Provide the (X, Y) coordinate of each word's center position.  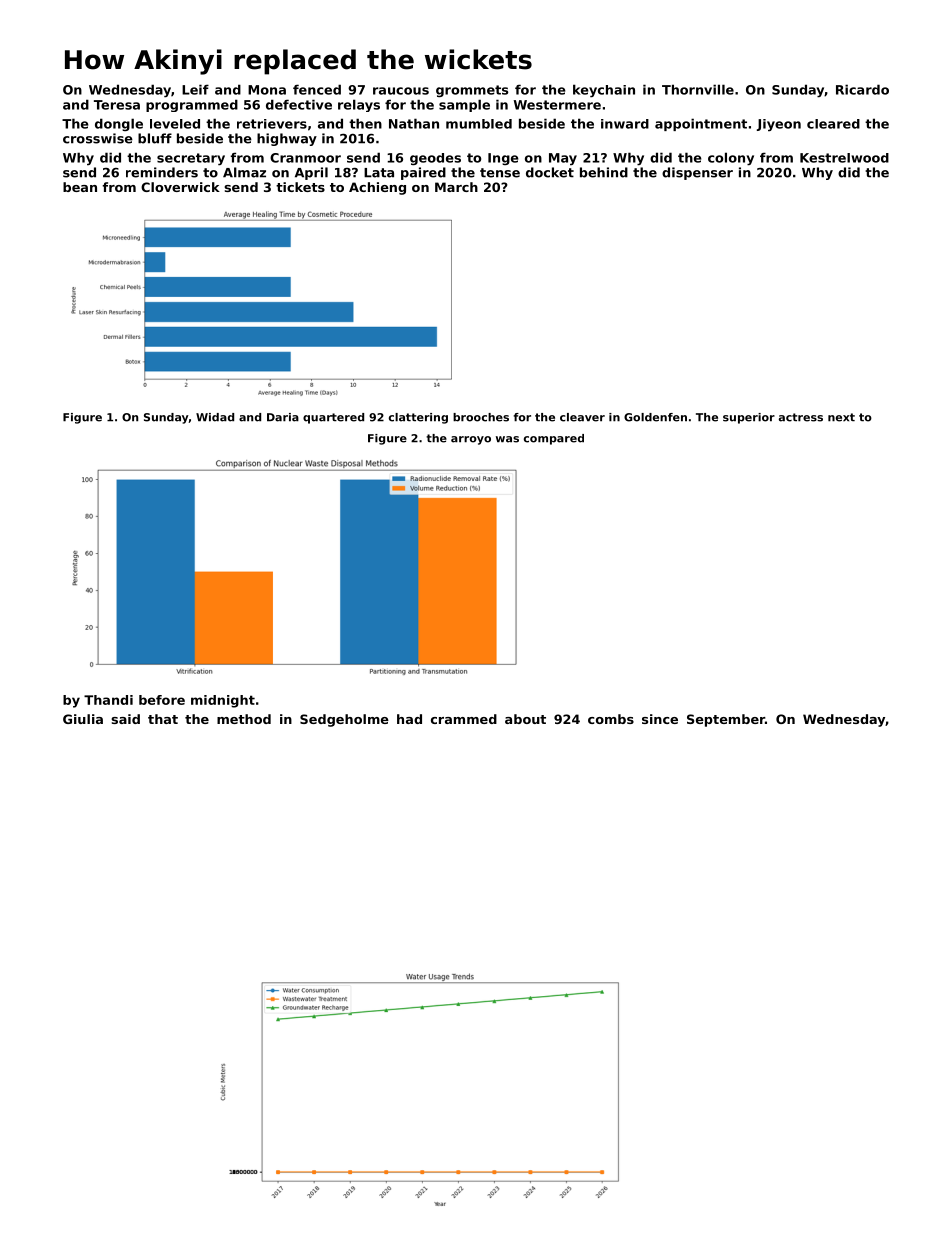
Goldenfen (655, 417)
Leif (195, 89)
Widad (215, 417)
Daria (283, 417)
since (660, 719)
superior (749, 418)
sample (464, 105)
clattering (418, 418)
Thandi (108, 700)
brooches (481, 417)
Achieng (377, 188)
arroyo (471, 440)
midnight (223, 701)
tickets (300, 187)
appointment (701, 124)
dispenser (697, 173)
